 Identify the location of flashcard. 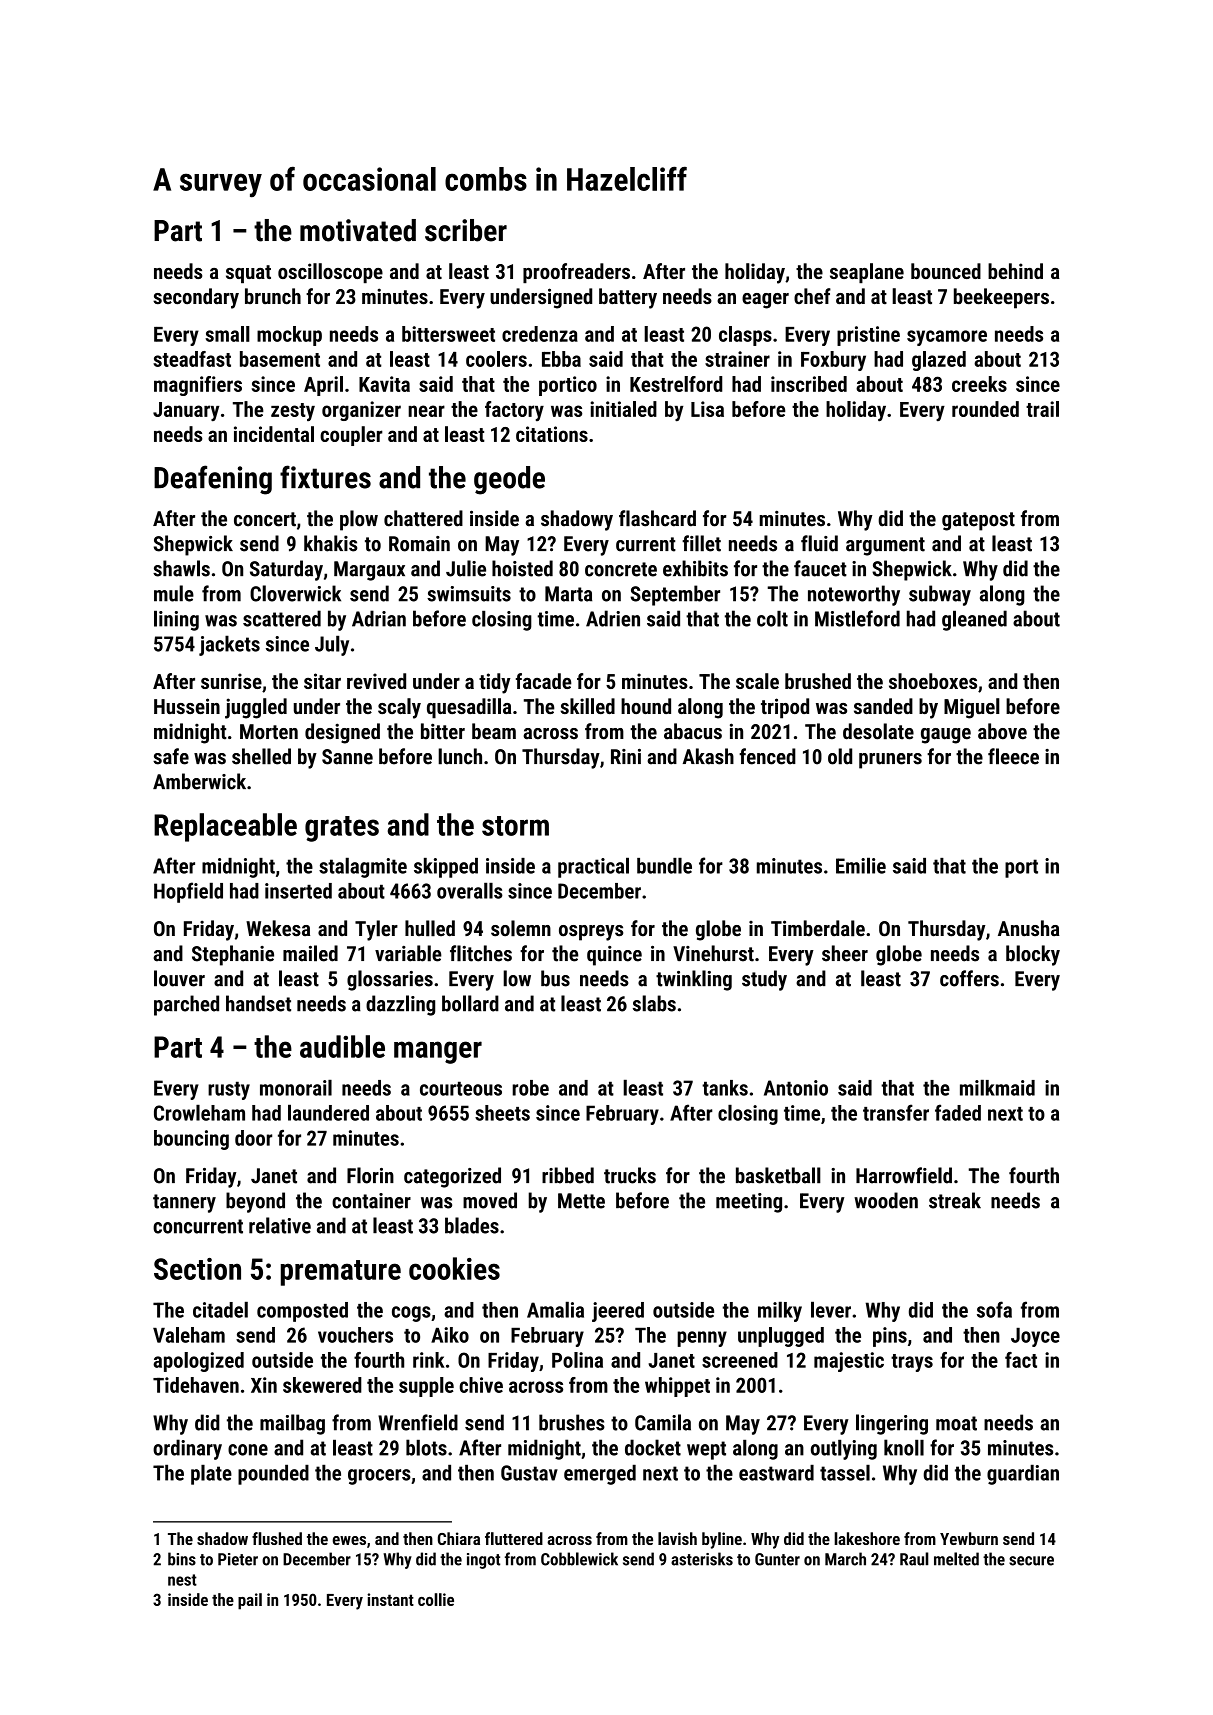
(657, 518).
